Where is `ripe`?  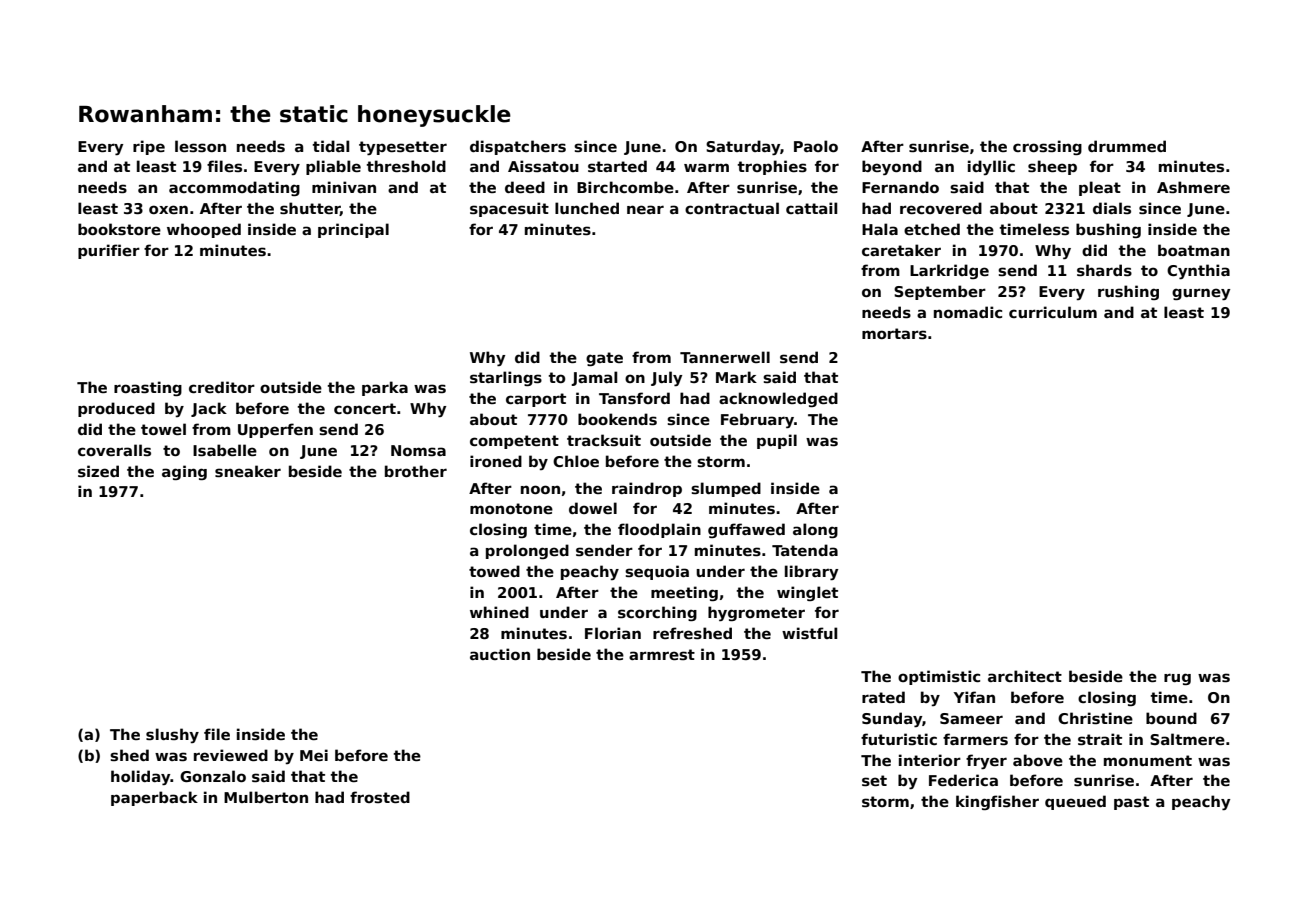
ripe is located at coordinates (149, 147).
